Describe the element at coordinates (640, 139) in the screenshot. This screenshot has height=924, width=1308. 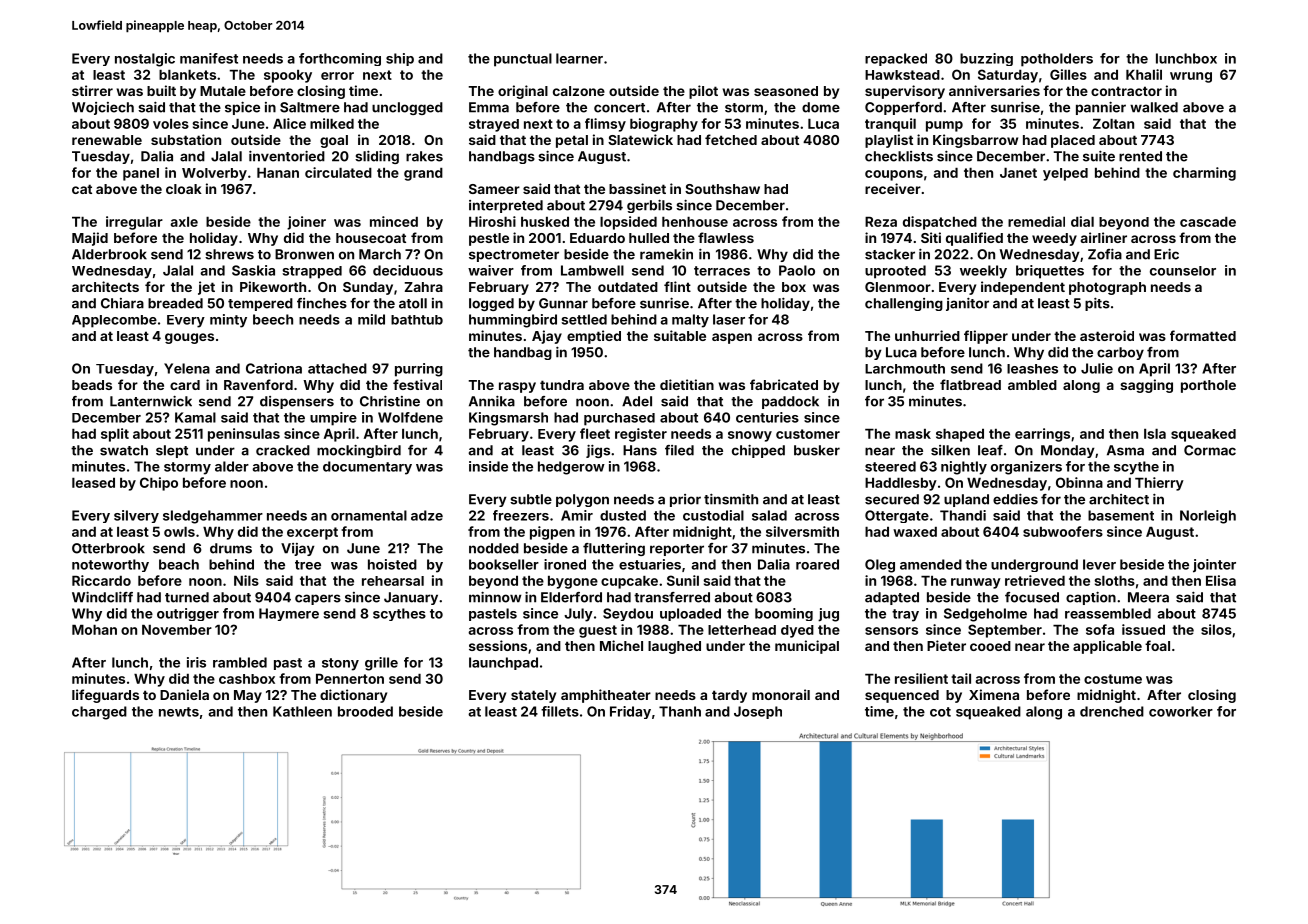
I see `Slatewick` at that location.
